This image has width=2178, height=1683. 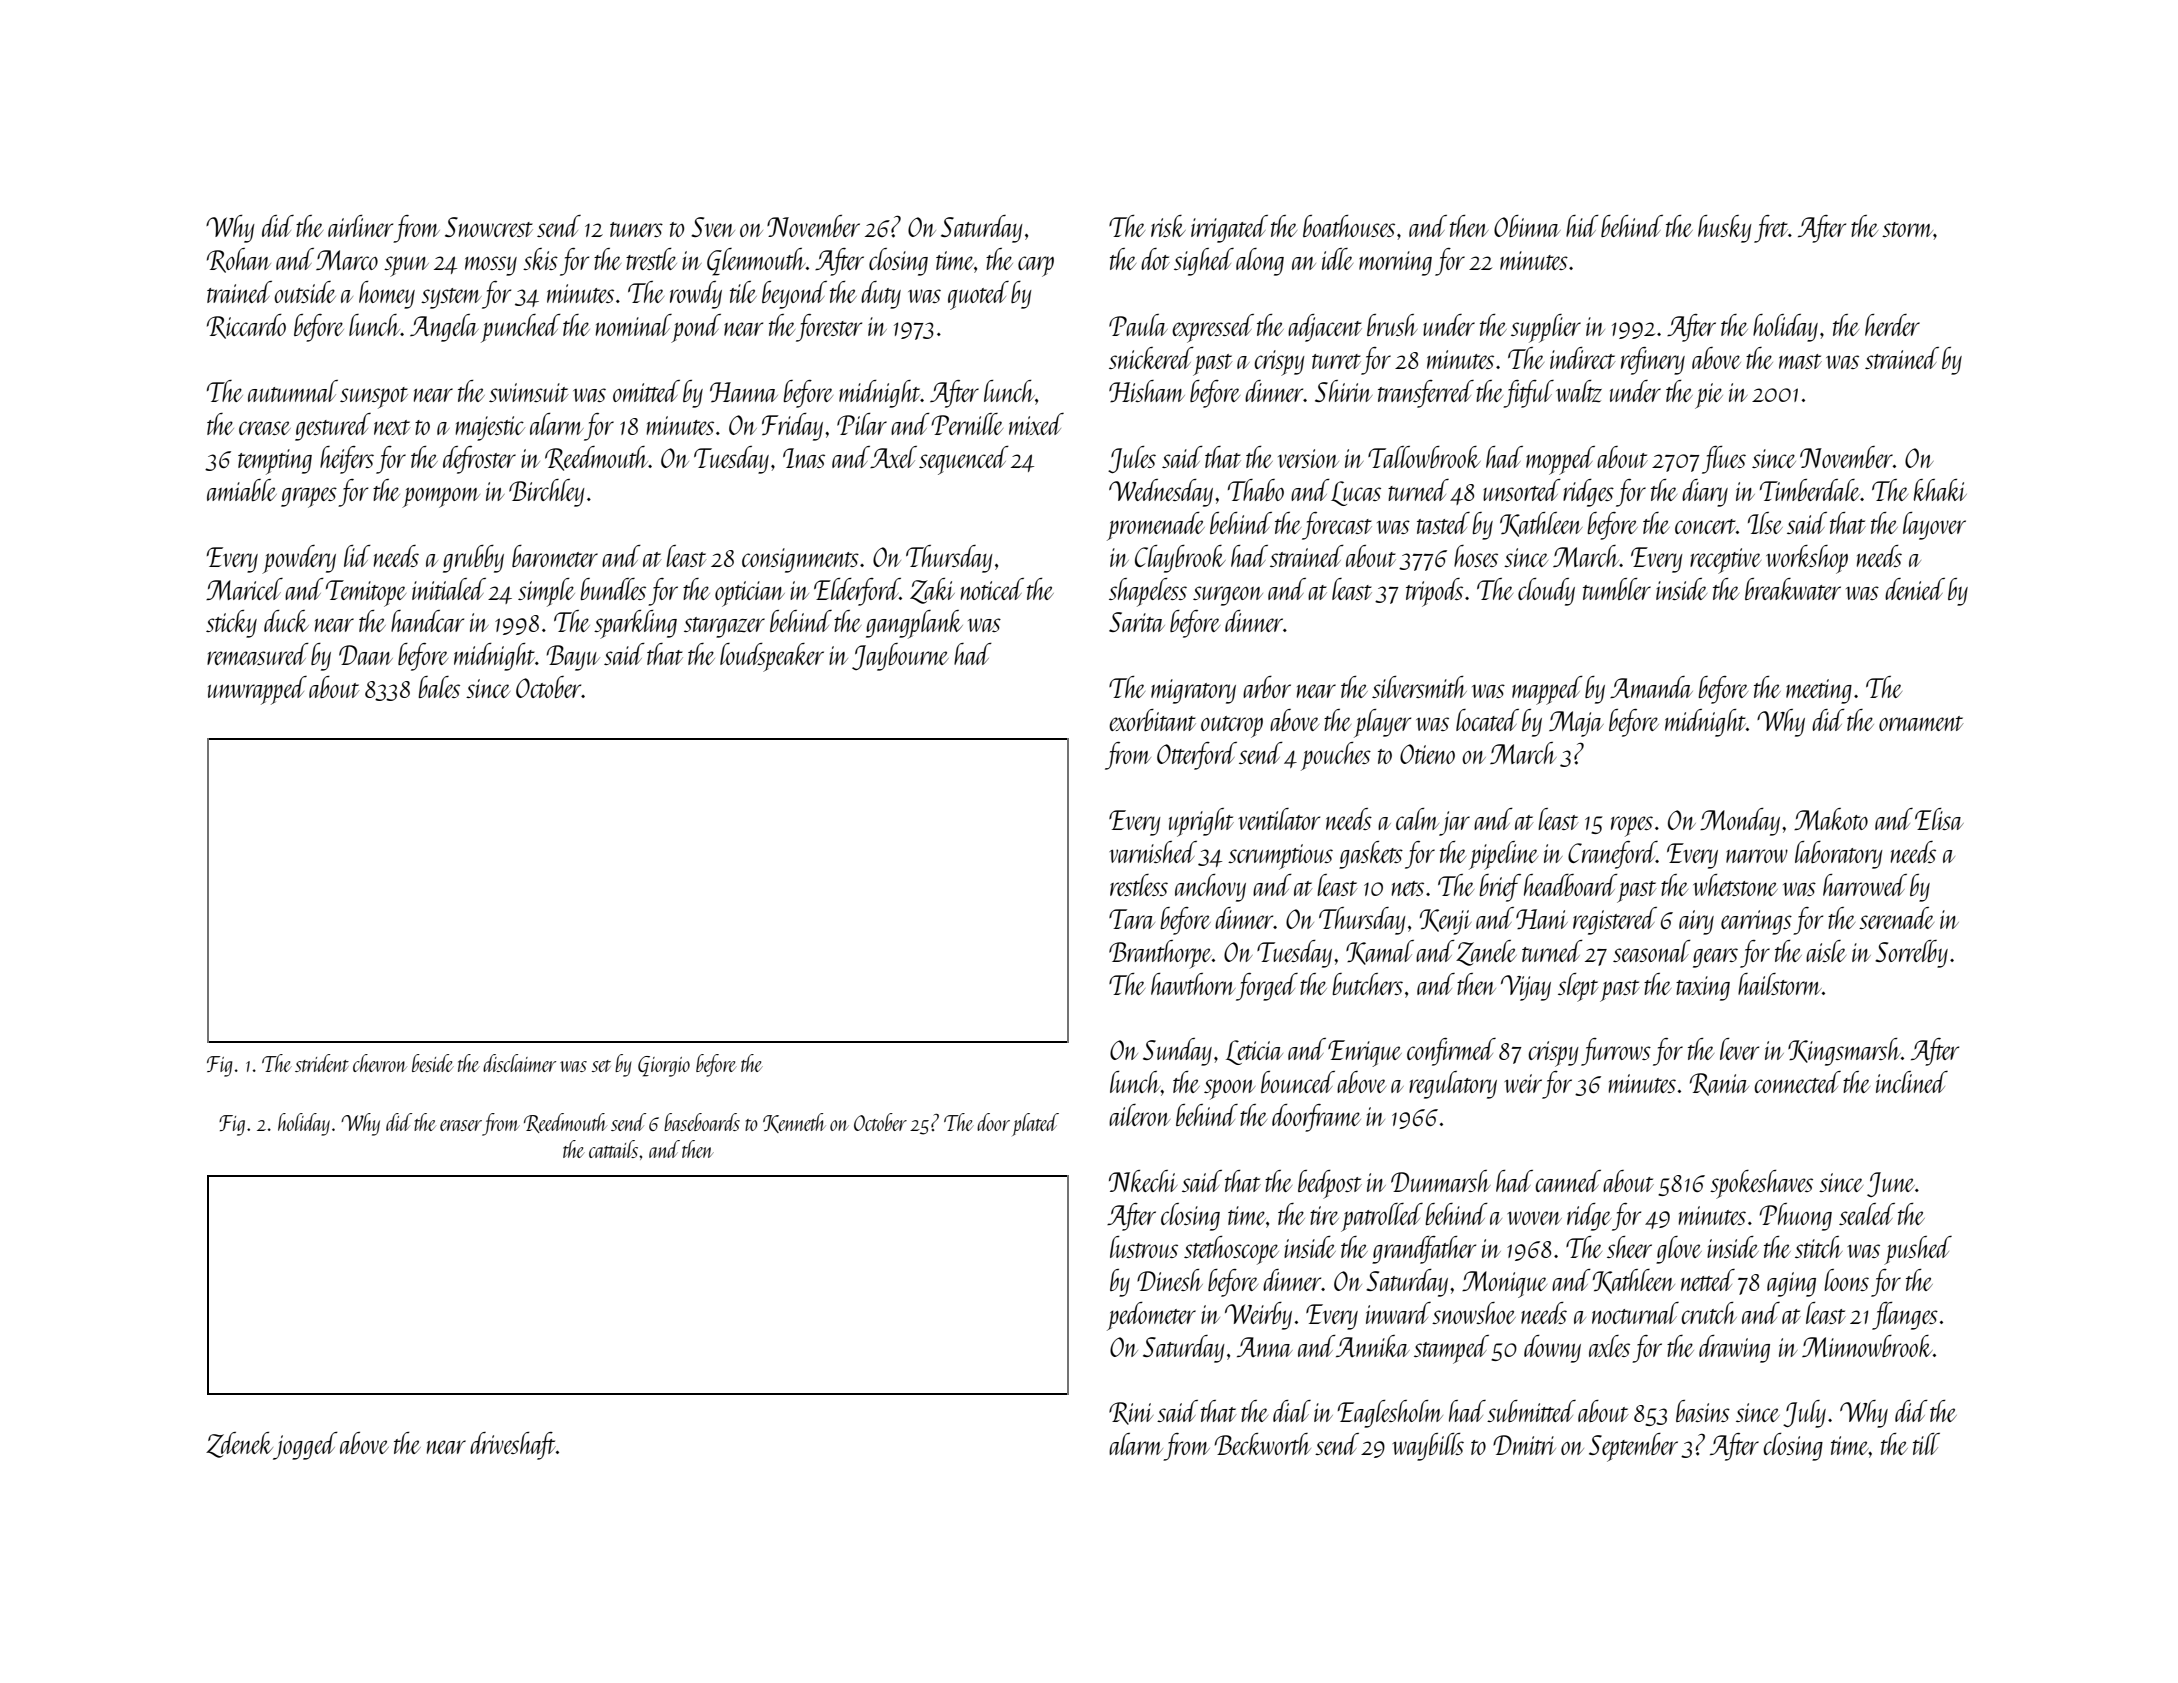 I want to click on Tara, so click(x=1132, y=919).
